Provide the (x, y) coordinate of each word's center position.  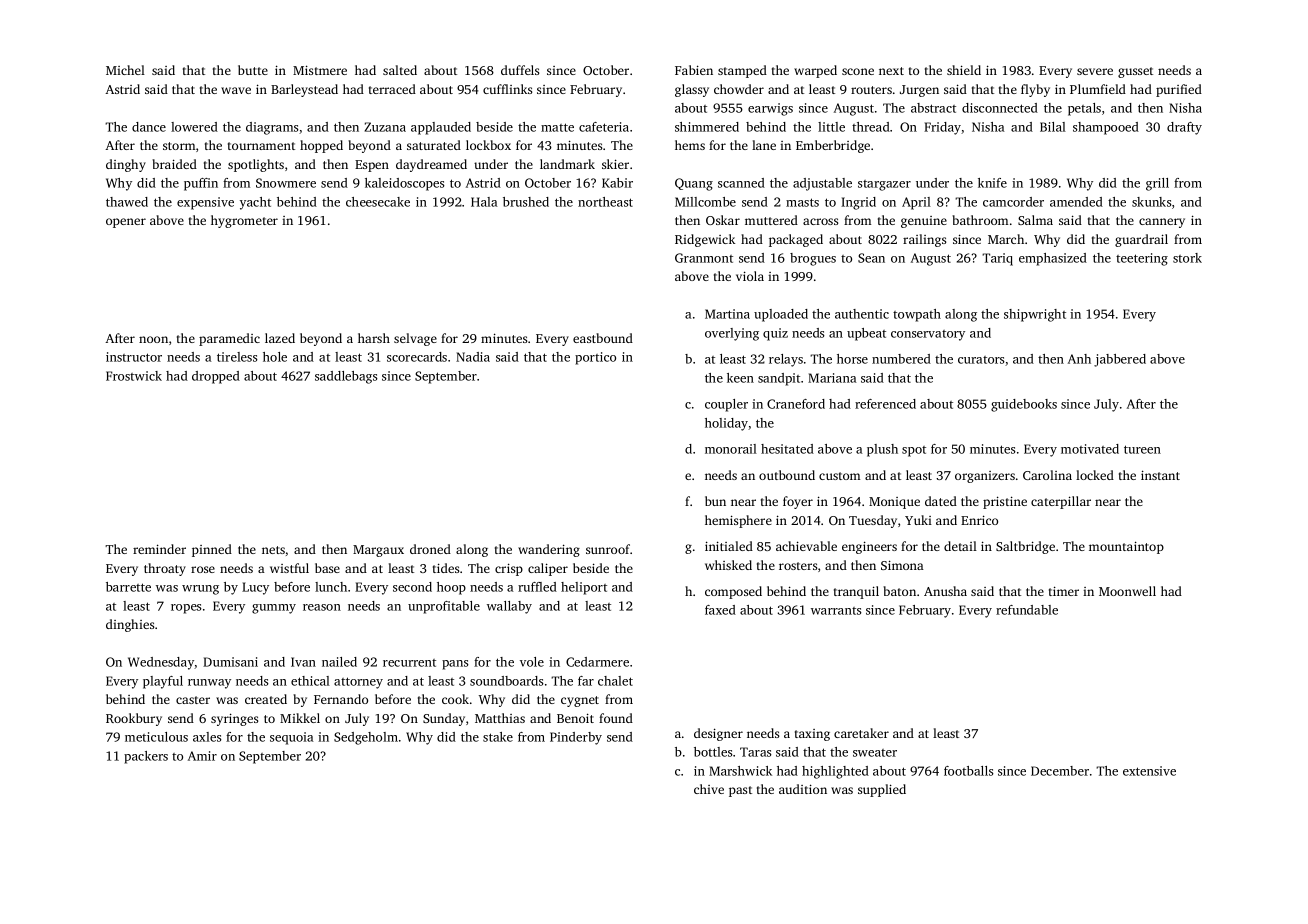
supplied (882, 790)
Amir (202, 756)
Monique (894, 503)
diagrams (272, 128)
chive (709, 789)
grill (1157, 184)
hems (690, 145)
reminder (159, 549)
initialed (729, 546)
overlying (732, 334)
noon (153, 339)
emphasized (1053, 259)
